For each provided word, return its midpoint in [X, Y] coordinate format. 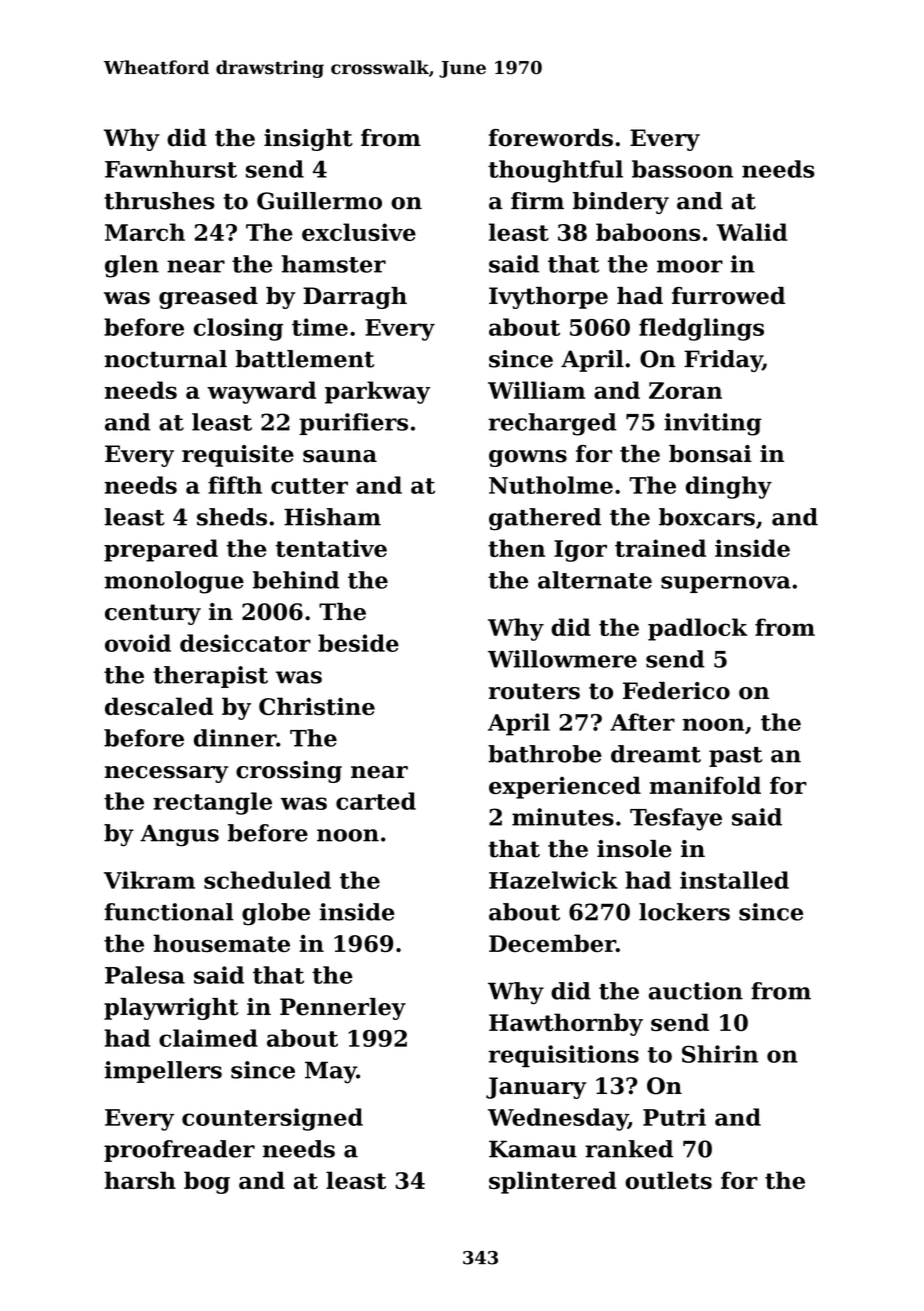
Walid [751, 232]
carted [376, 801]
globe [276, 914]
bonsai [710, 454]
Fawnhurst [171, 169]
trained [660, 548]
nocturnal [165, 359]
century [153, 614]
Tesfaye [676, 819]
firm [537, 200]
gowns [528, 458]
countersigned [272, 1119]
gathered [545, 519]
